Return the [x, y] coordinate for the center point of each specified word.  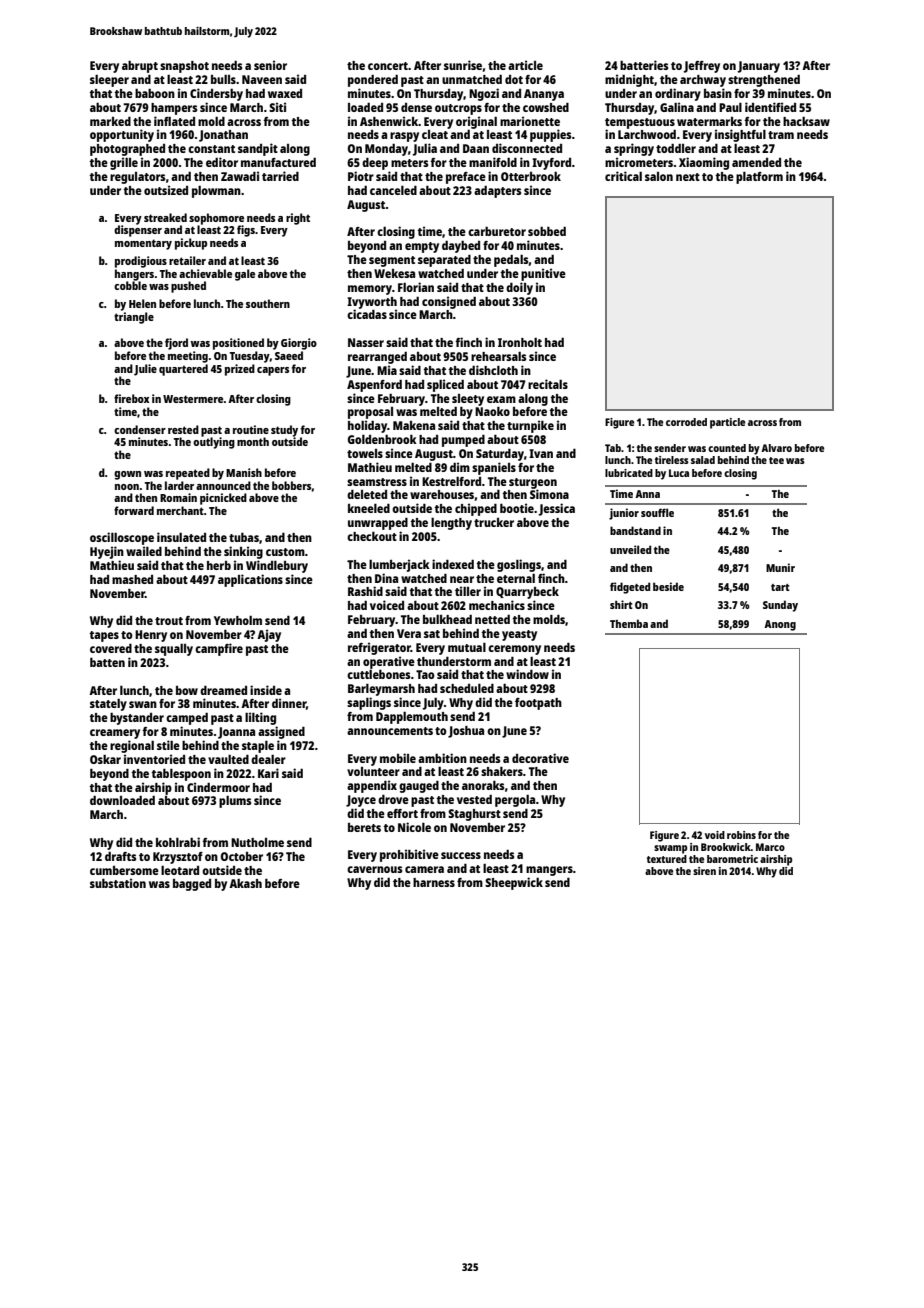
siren [704, 871]
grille [124, 163]
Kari [268, 773]
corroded [686, 422]
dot [514, 79]
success [461, 855]
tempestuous [640, 123]
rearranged [377, 358]
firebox [131, 398]
